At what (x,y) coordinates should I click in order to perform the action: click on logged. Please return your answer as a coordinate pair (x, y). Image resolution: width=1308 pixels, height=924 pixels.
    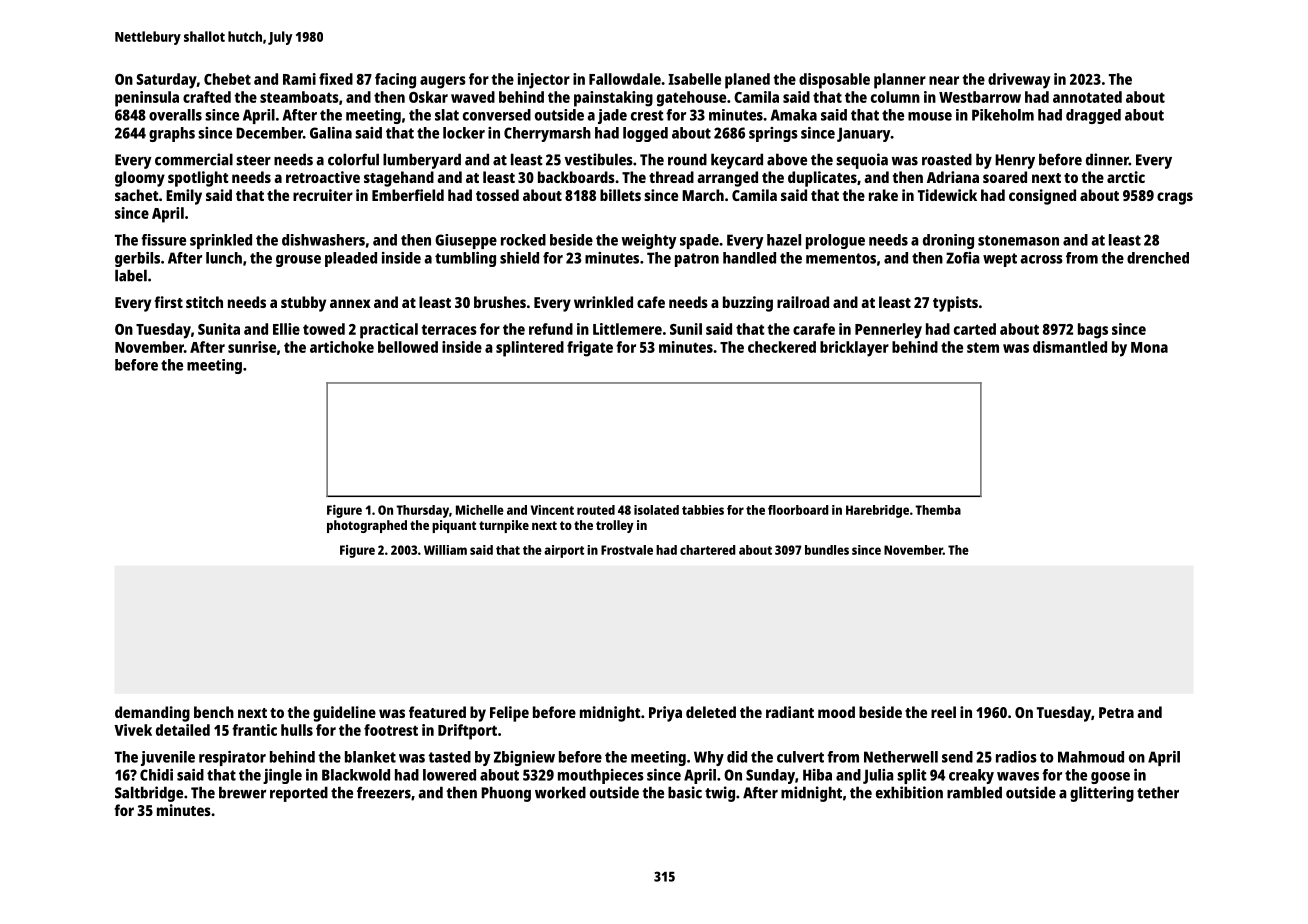
    Looking at the image, I should click on (645, 134).
